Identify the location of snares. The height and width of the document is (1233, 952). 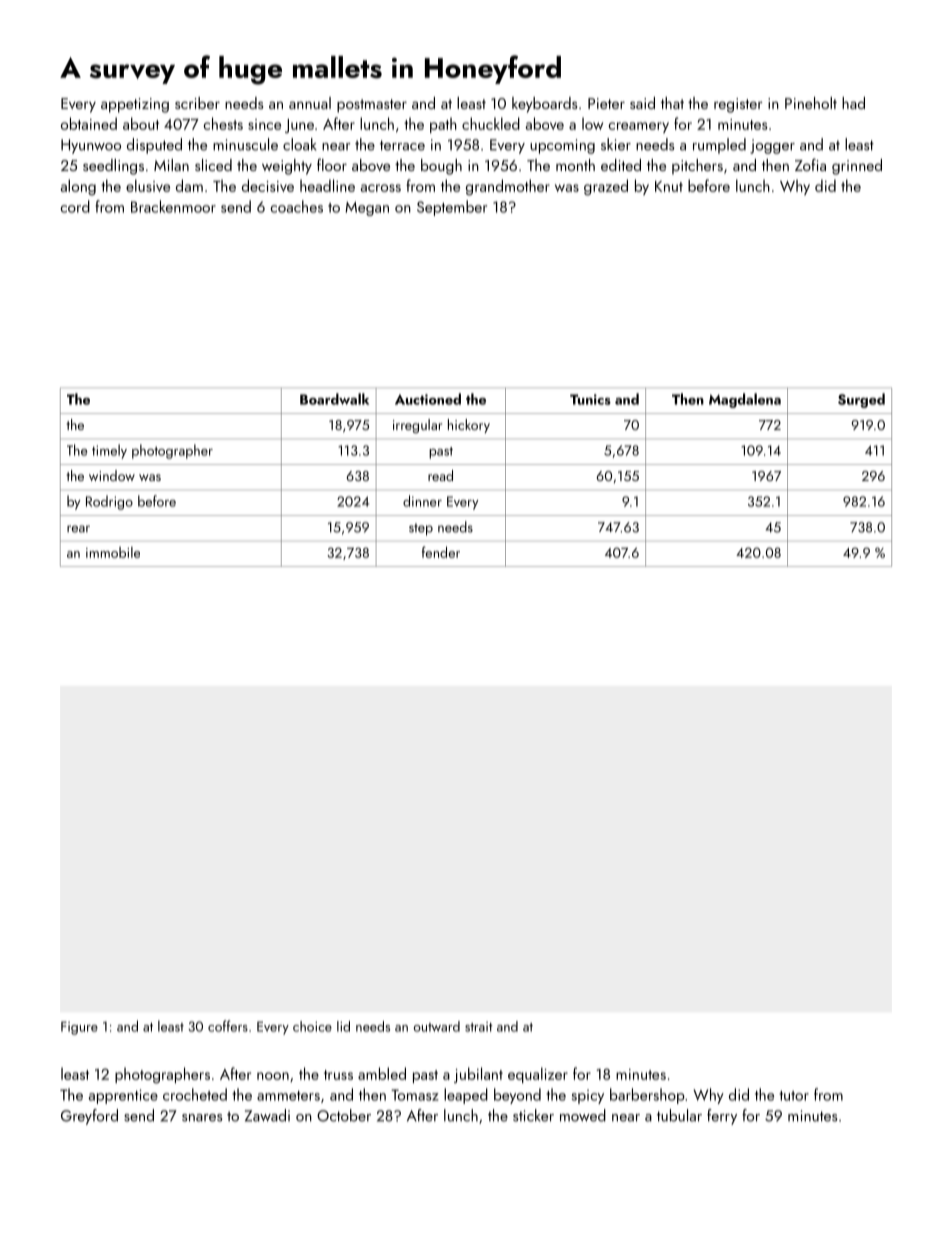
(202, 1118).
